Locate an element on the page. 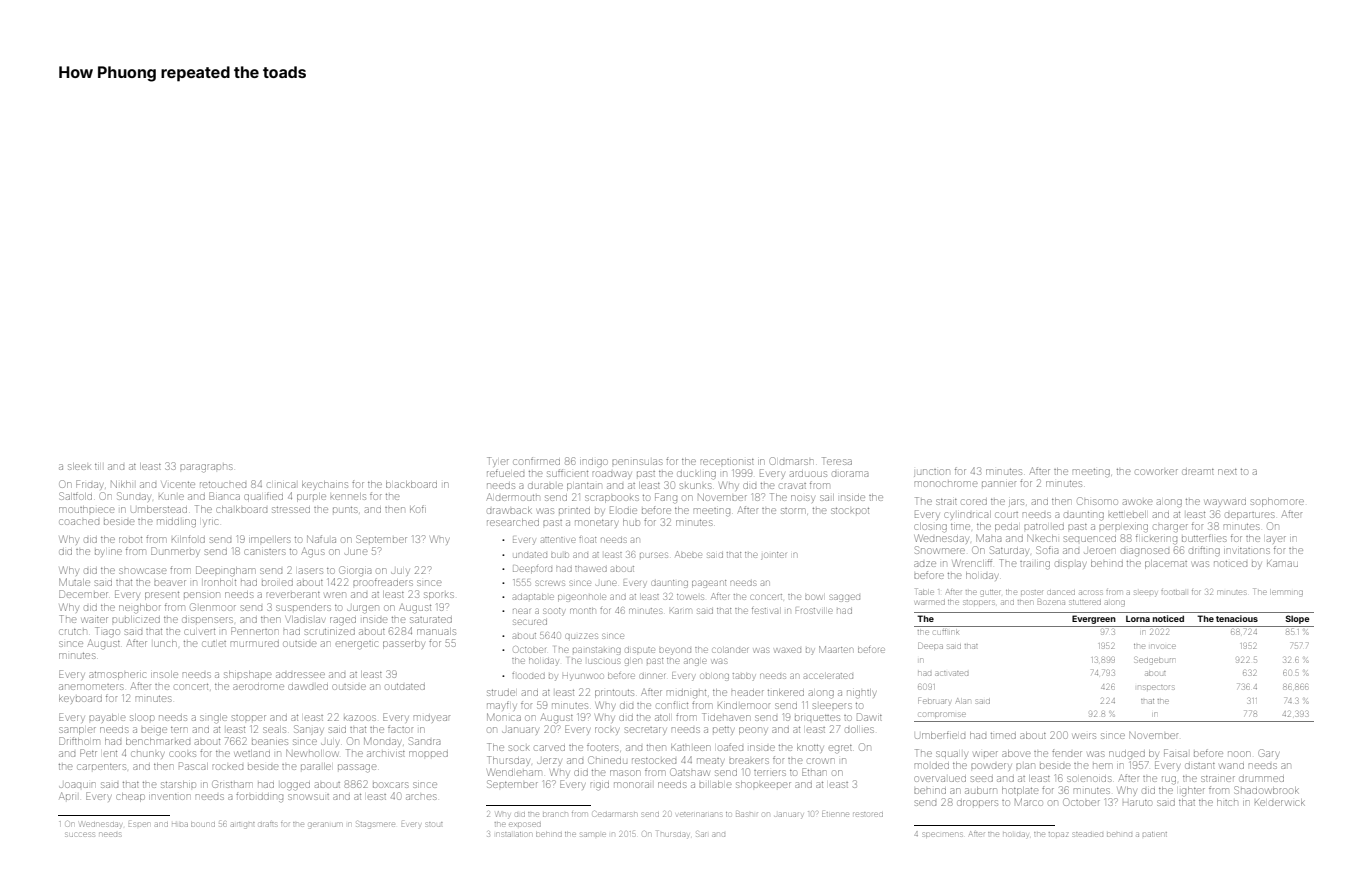  December is located at coordinates (83, 594).
